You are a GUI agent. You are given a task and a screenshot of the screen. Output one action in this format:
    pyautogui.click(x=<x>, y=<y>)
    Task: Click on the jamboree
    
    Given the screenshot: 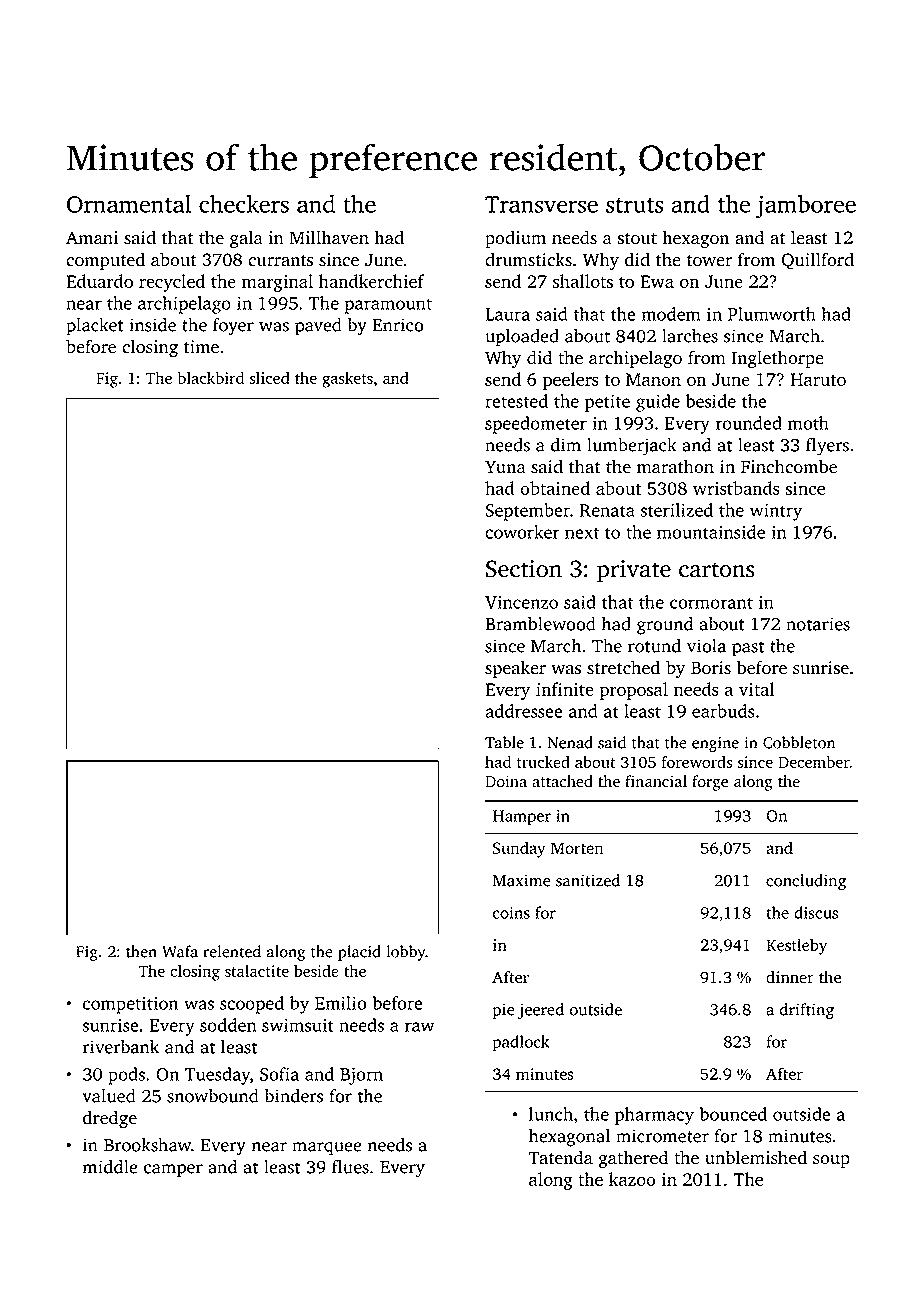 What is the action you would take?
    pyautogui.click(x=806, y=206)
